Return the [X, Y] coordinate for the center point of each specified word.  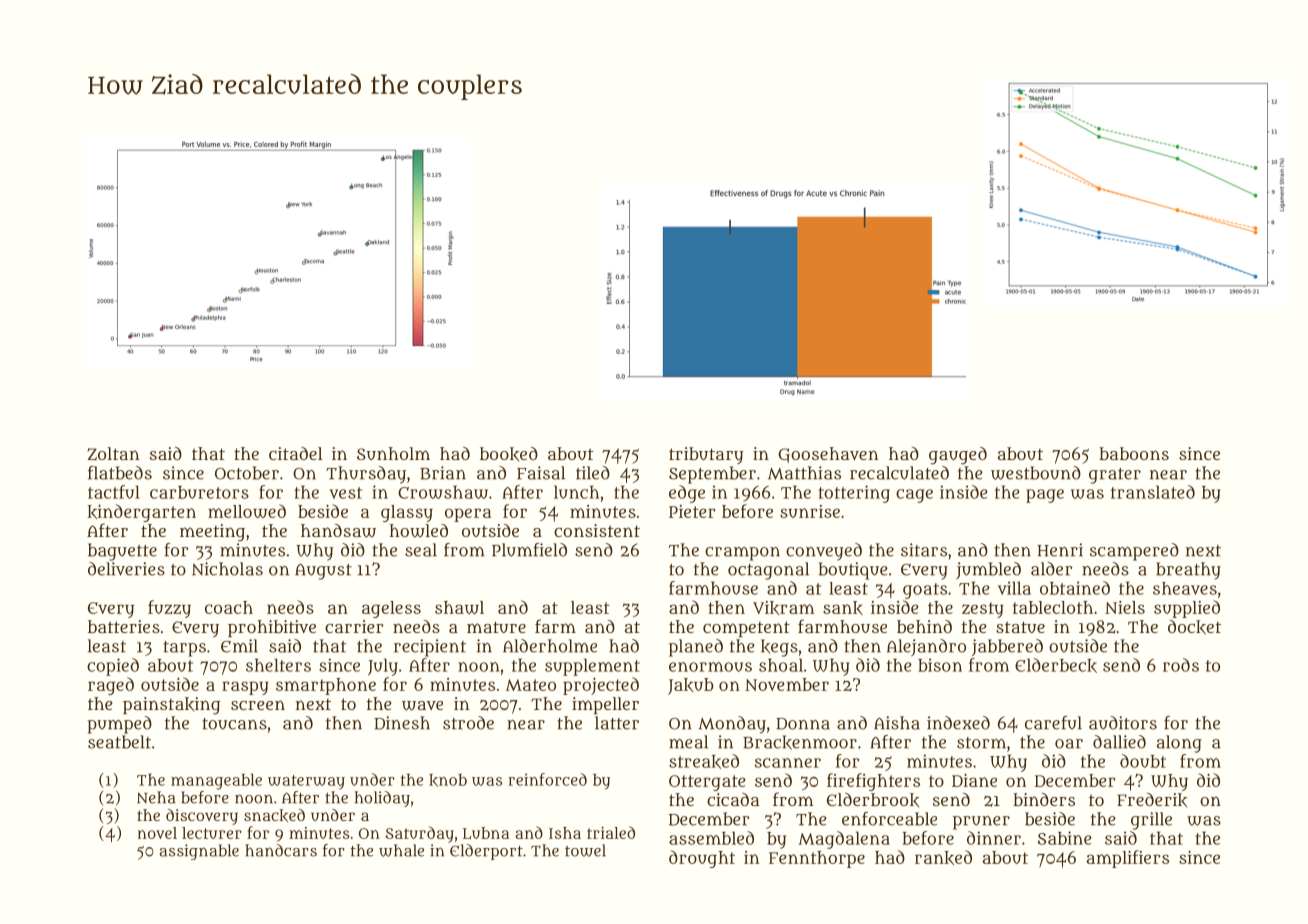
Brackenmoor [800, 742]
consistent [597, 530]
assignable [199, 852]
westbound [1036, 473]
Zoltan [113, 454]
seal [421, 550]
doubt [1143, 761]
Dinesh [402, 723]
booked [509, 454]
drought [702, 859]
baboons [1134, 453]
